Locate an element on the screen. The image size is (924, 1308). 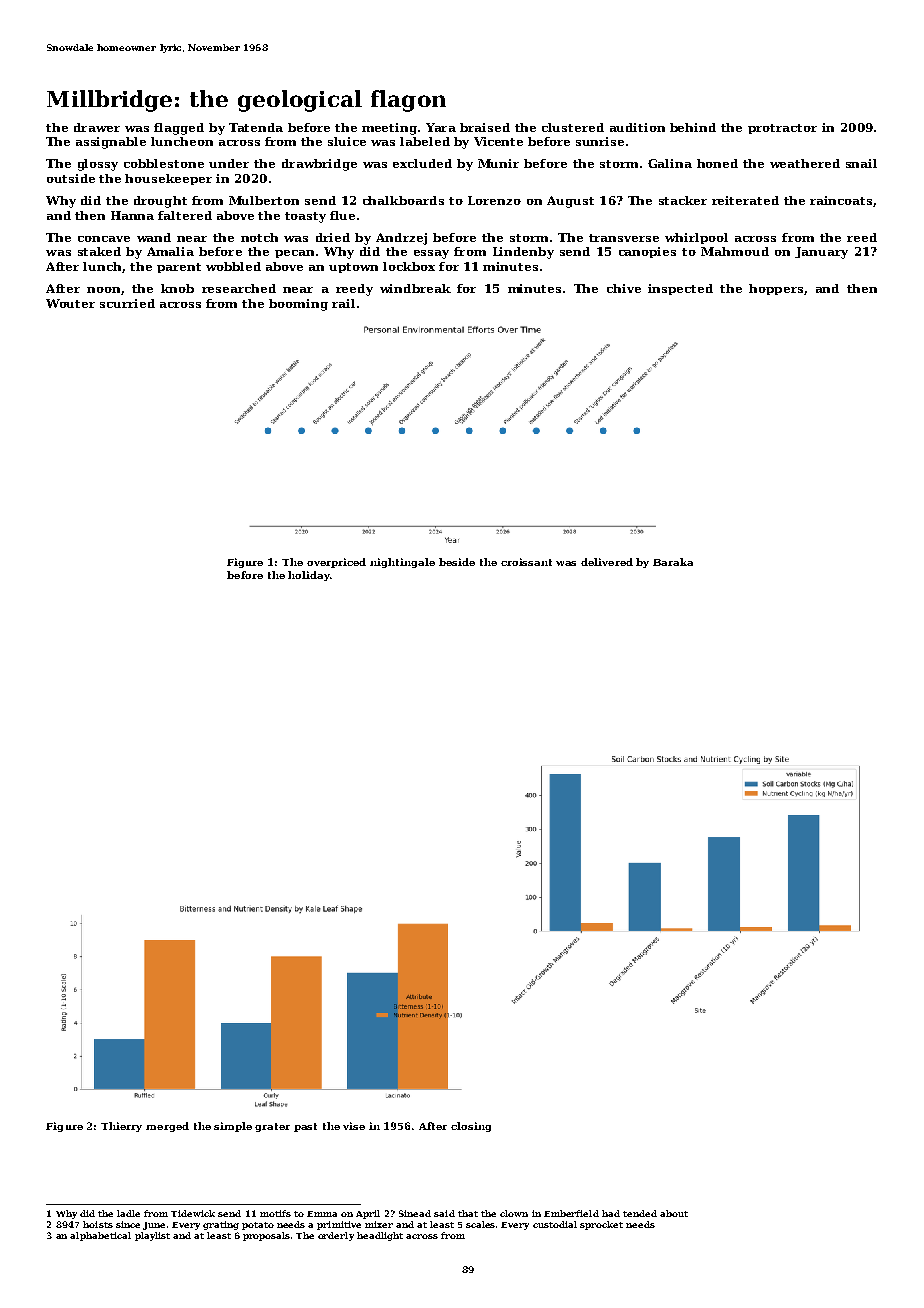
closing is located at coordinates (471, 1127).
